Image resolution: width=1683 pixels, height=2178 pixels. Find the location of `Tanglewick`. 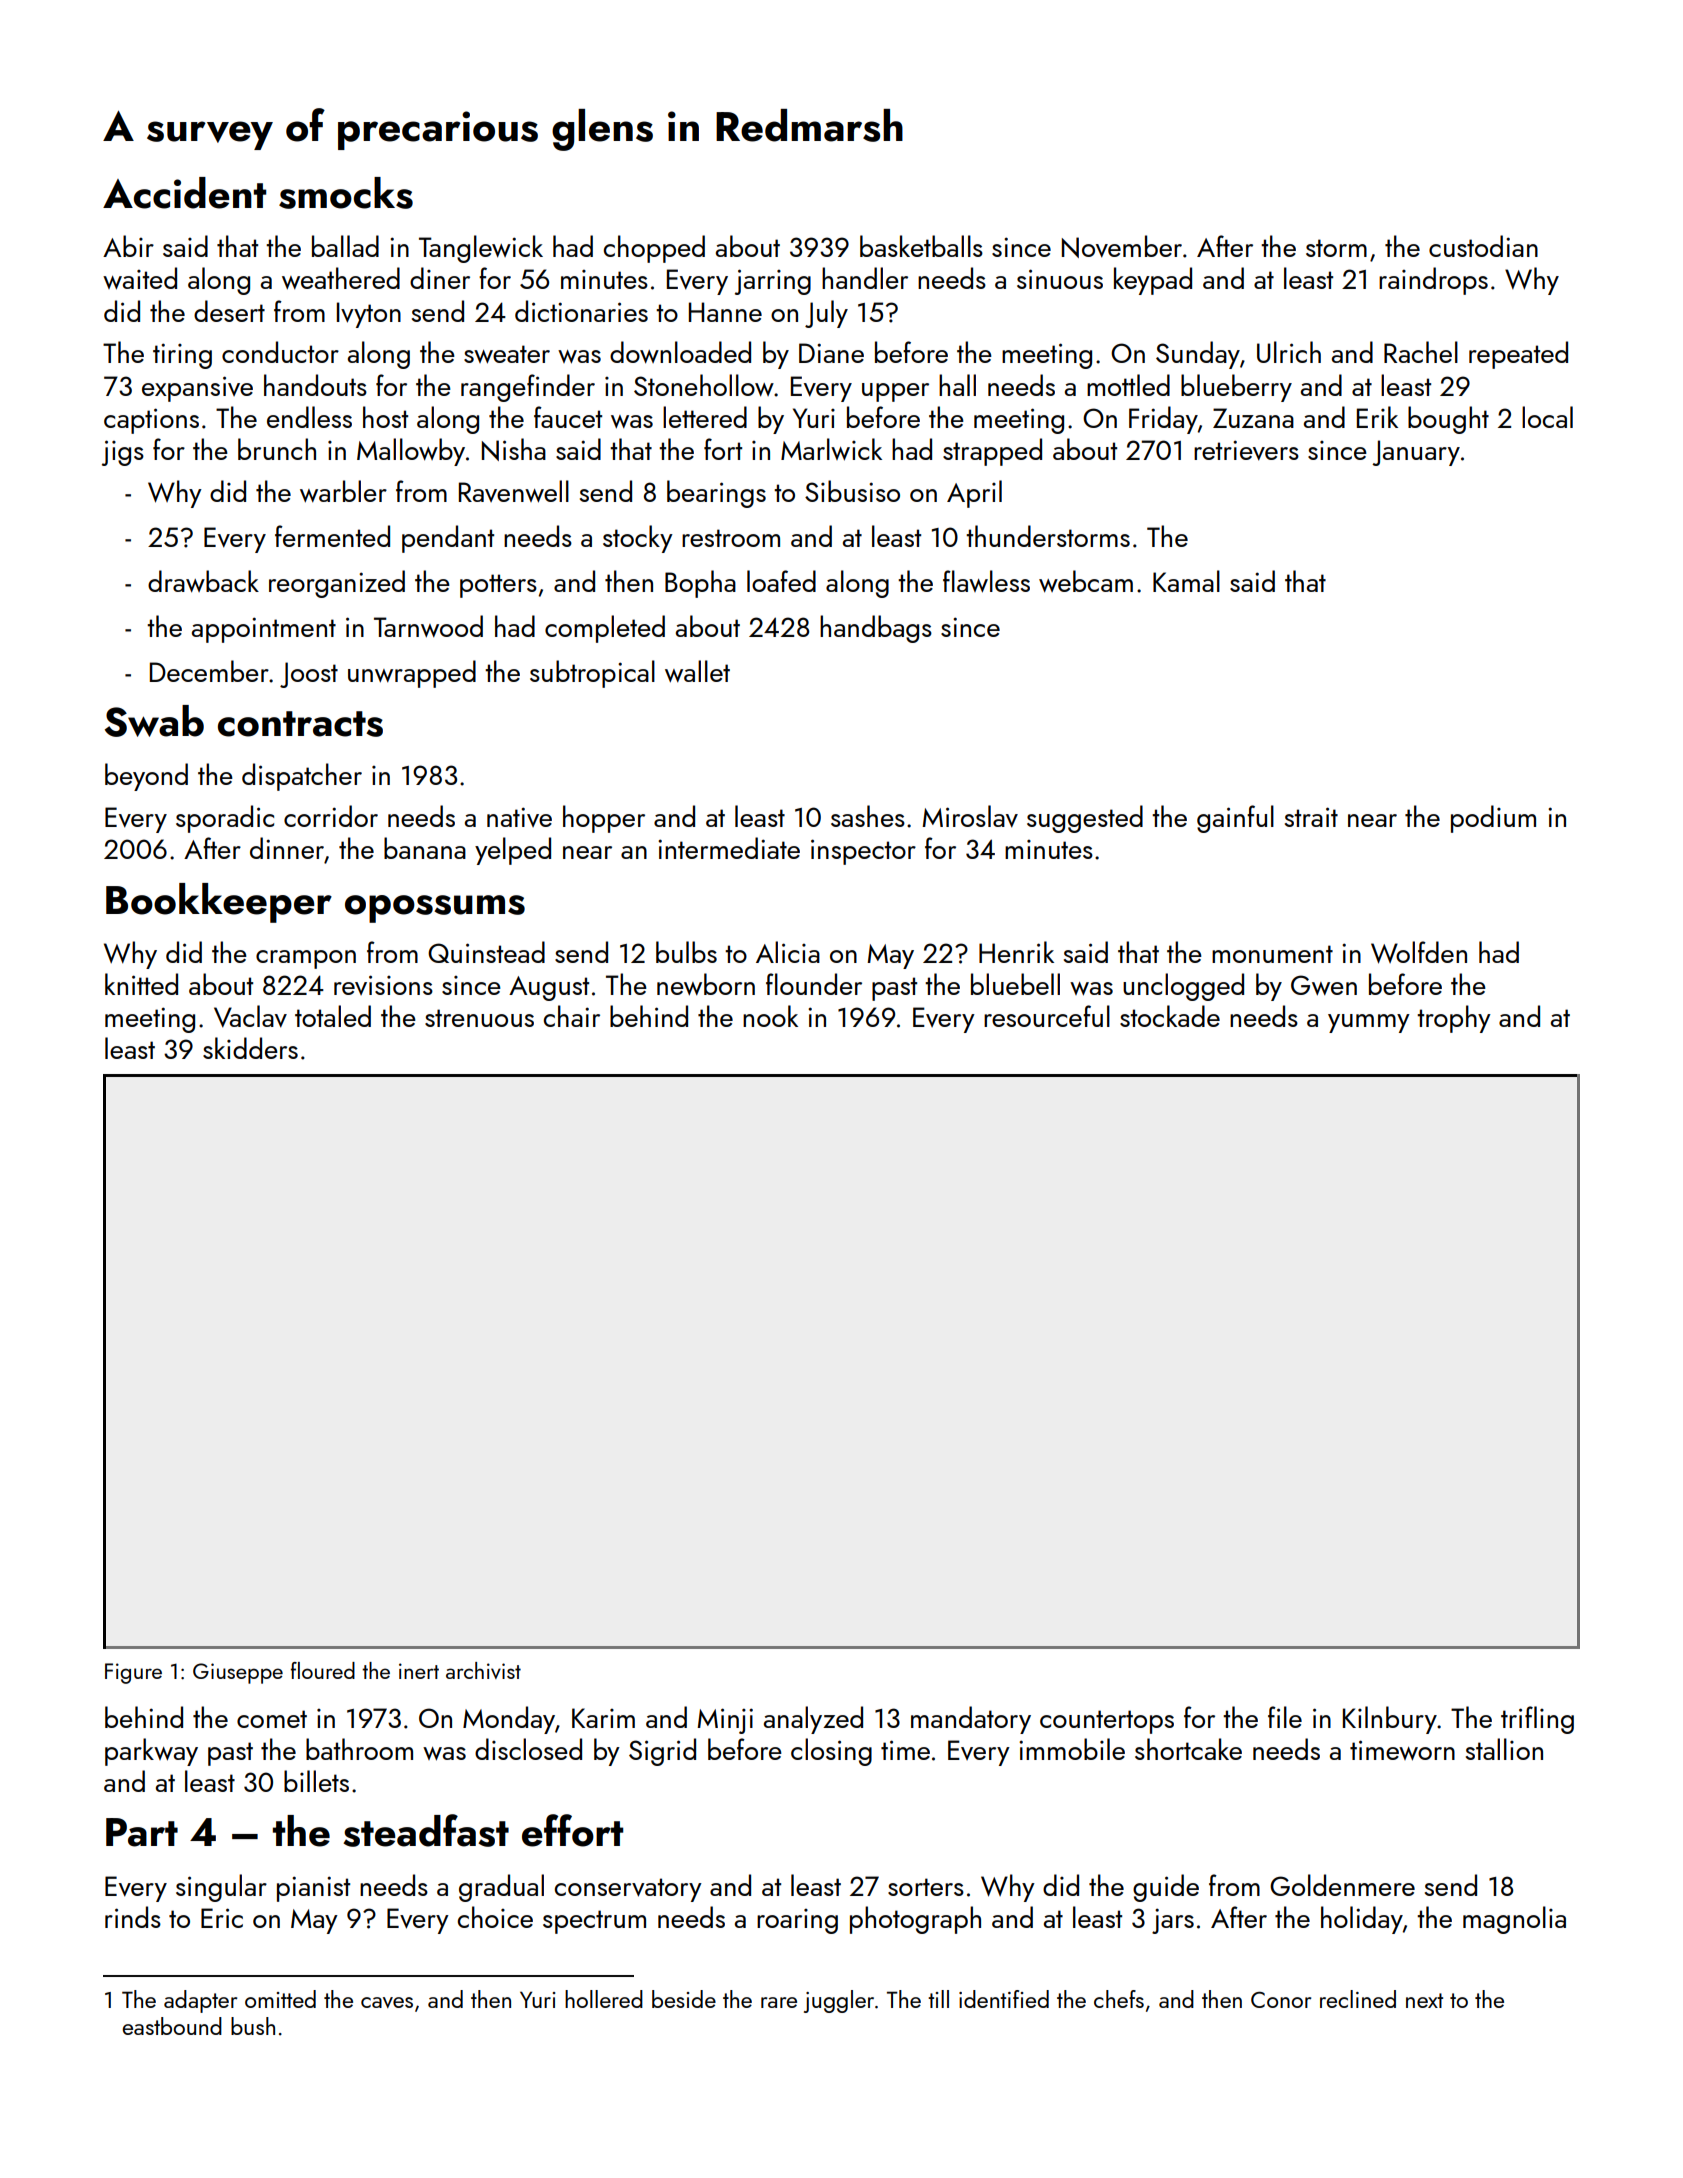

Tanglewick is located at coordinates (481, 249).
